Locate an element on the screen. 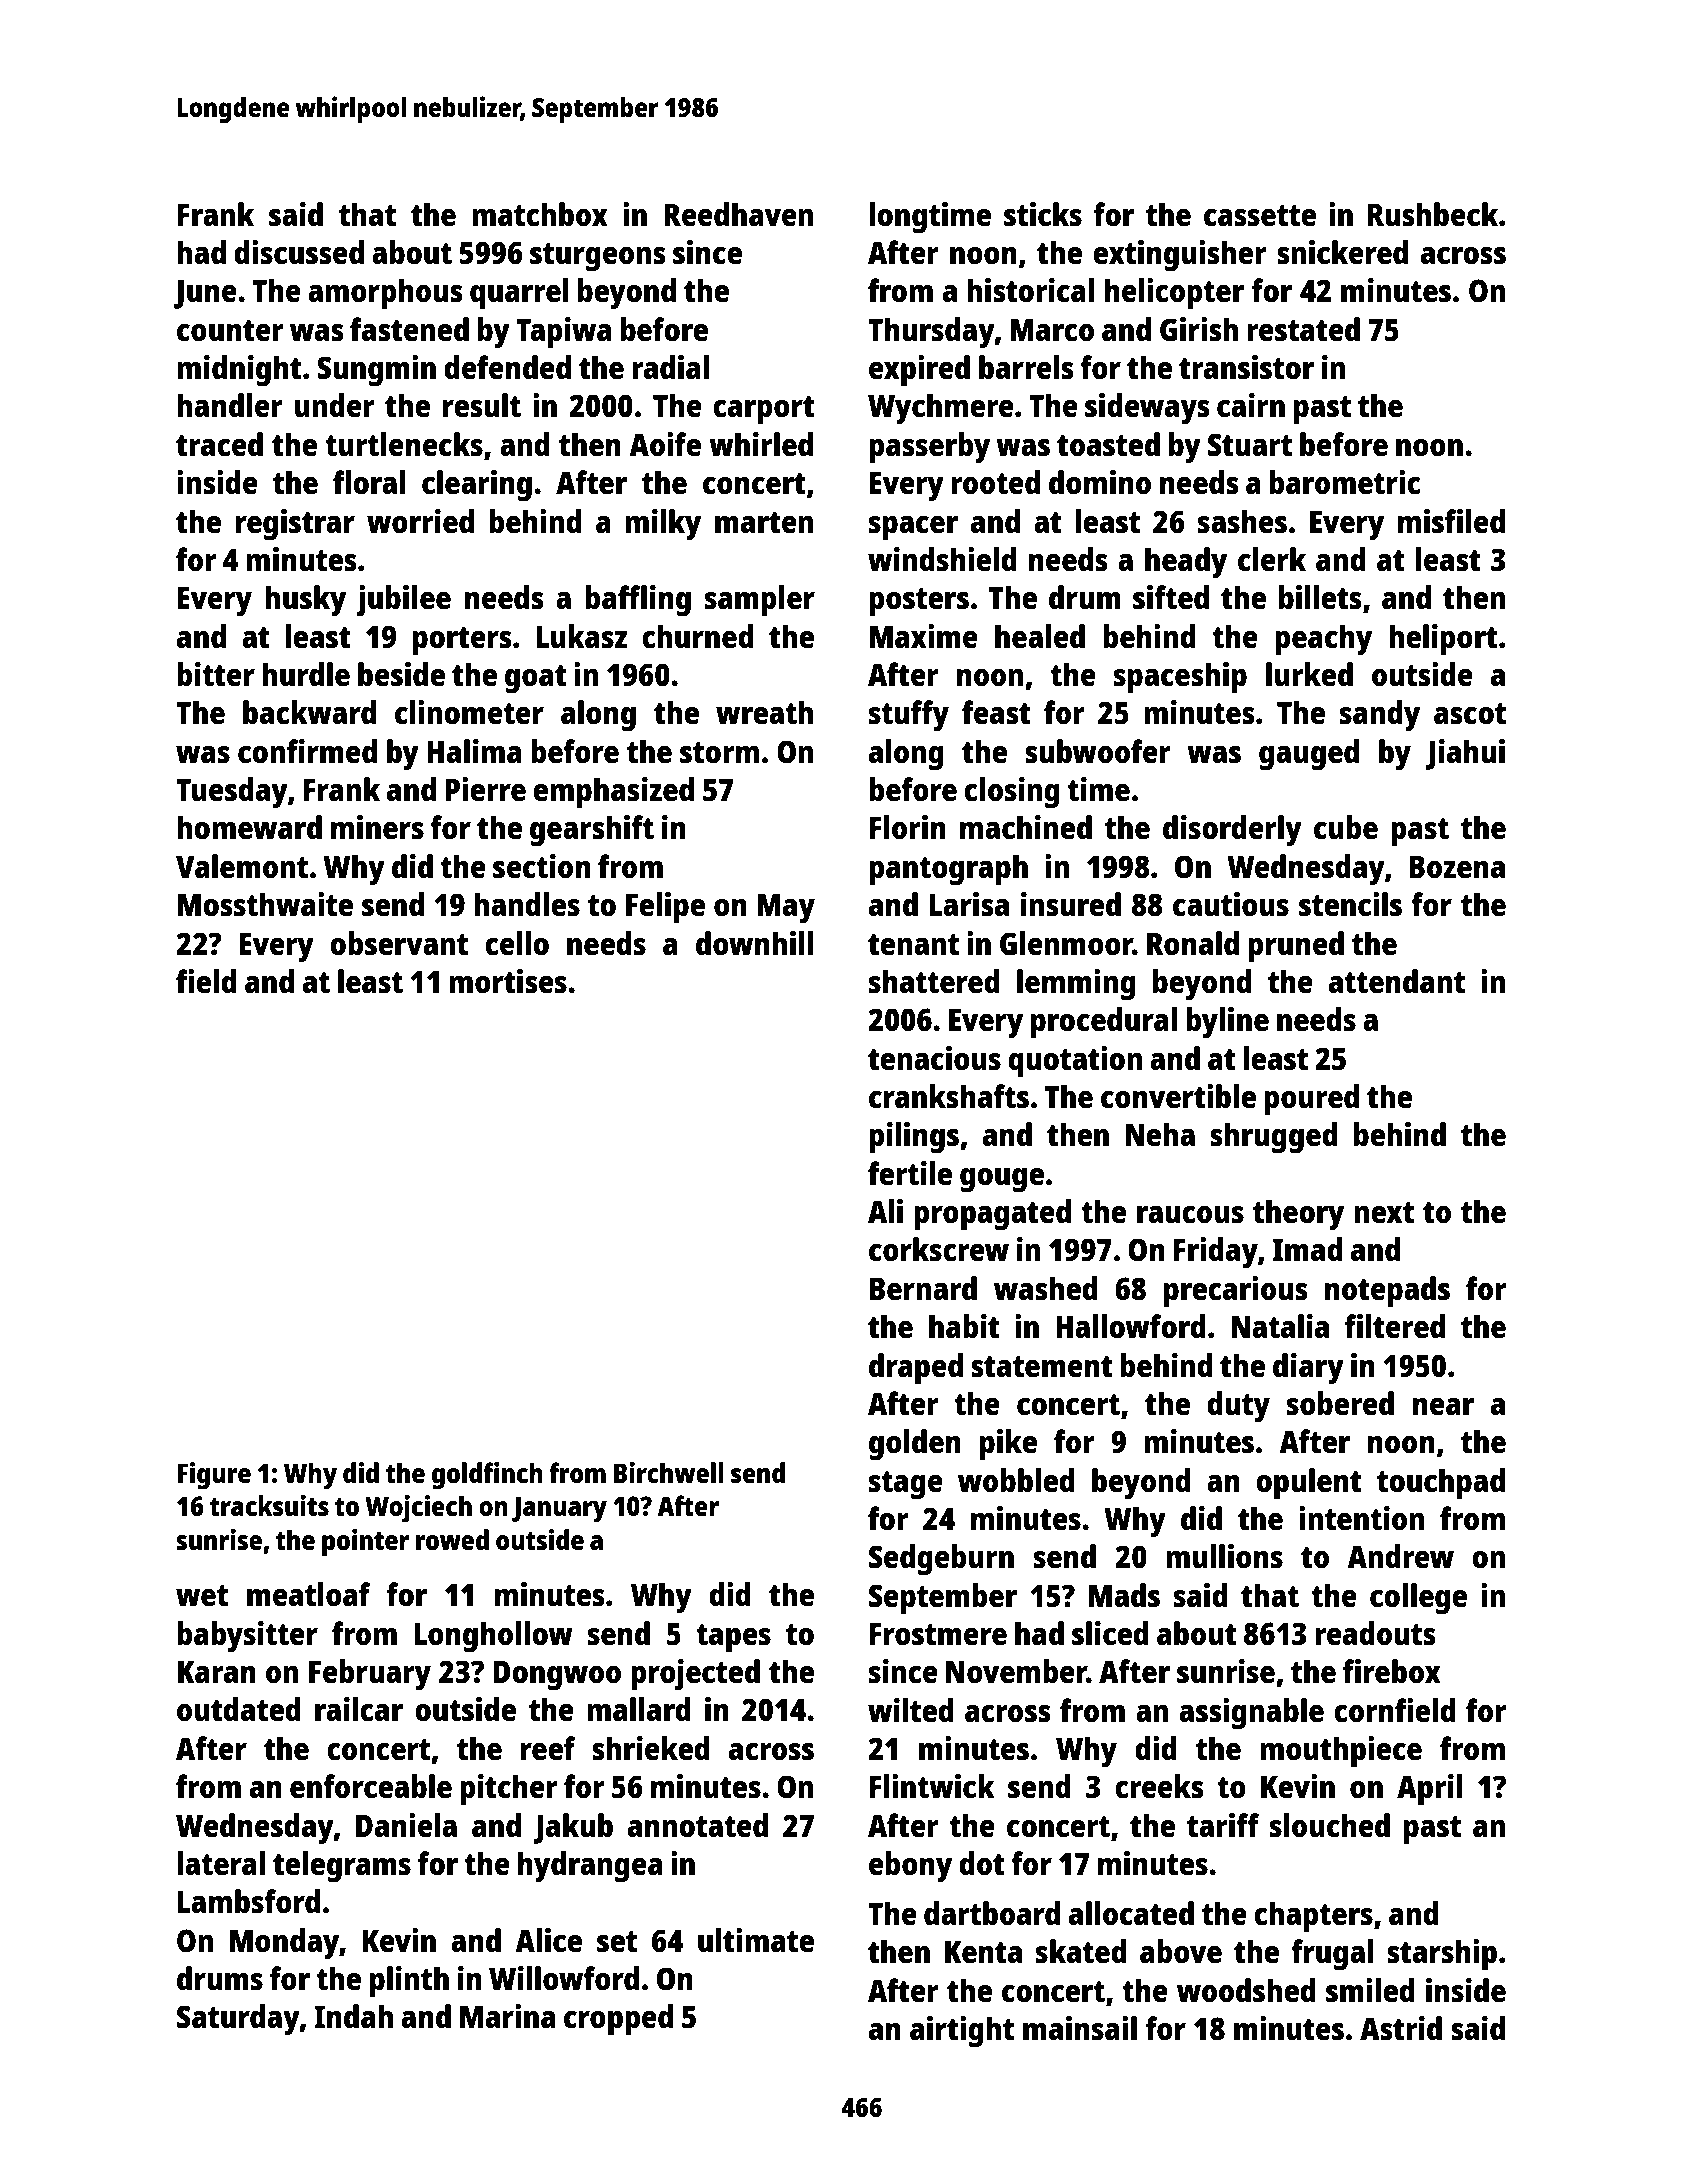 The image size is (1683, 2178). mortises is located at coordinates (508, 981).
